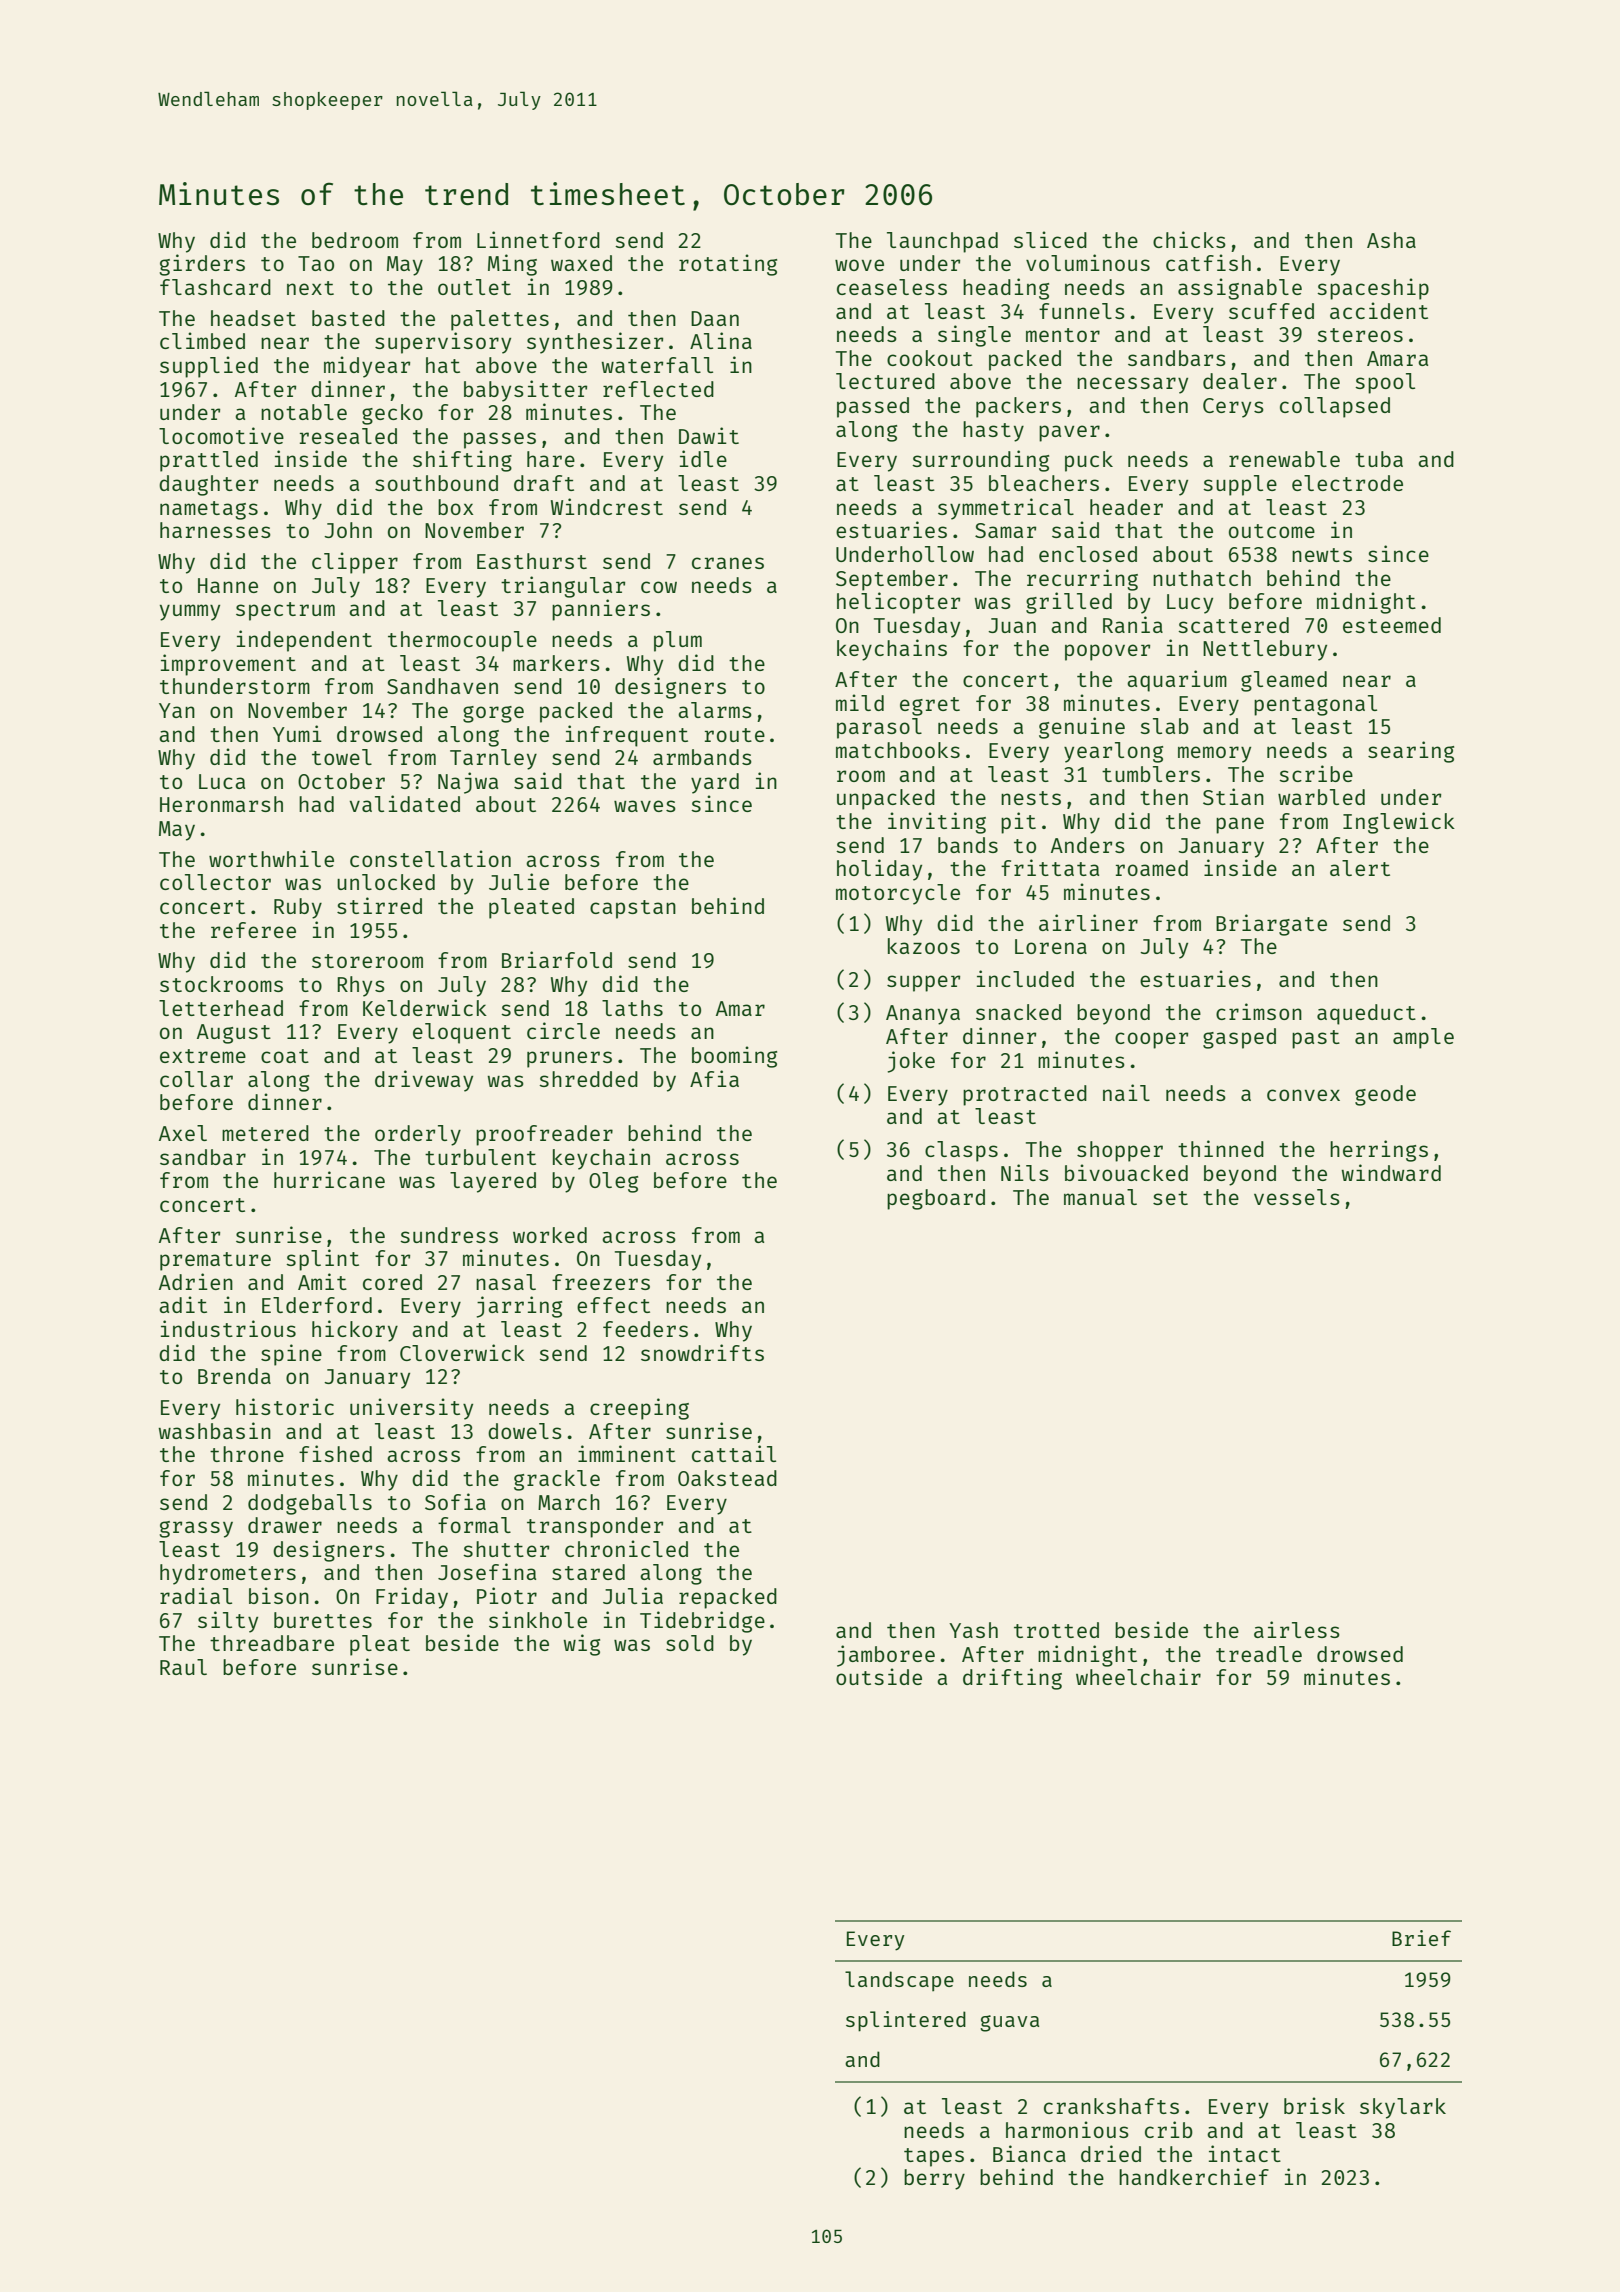 The height and width of the image is (2292, 1620). What do you see at coordinates (934, 2179) in the image?
I see `berry` at bounding box center [934, 2179].
